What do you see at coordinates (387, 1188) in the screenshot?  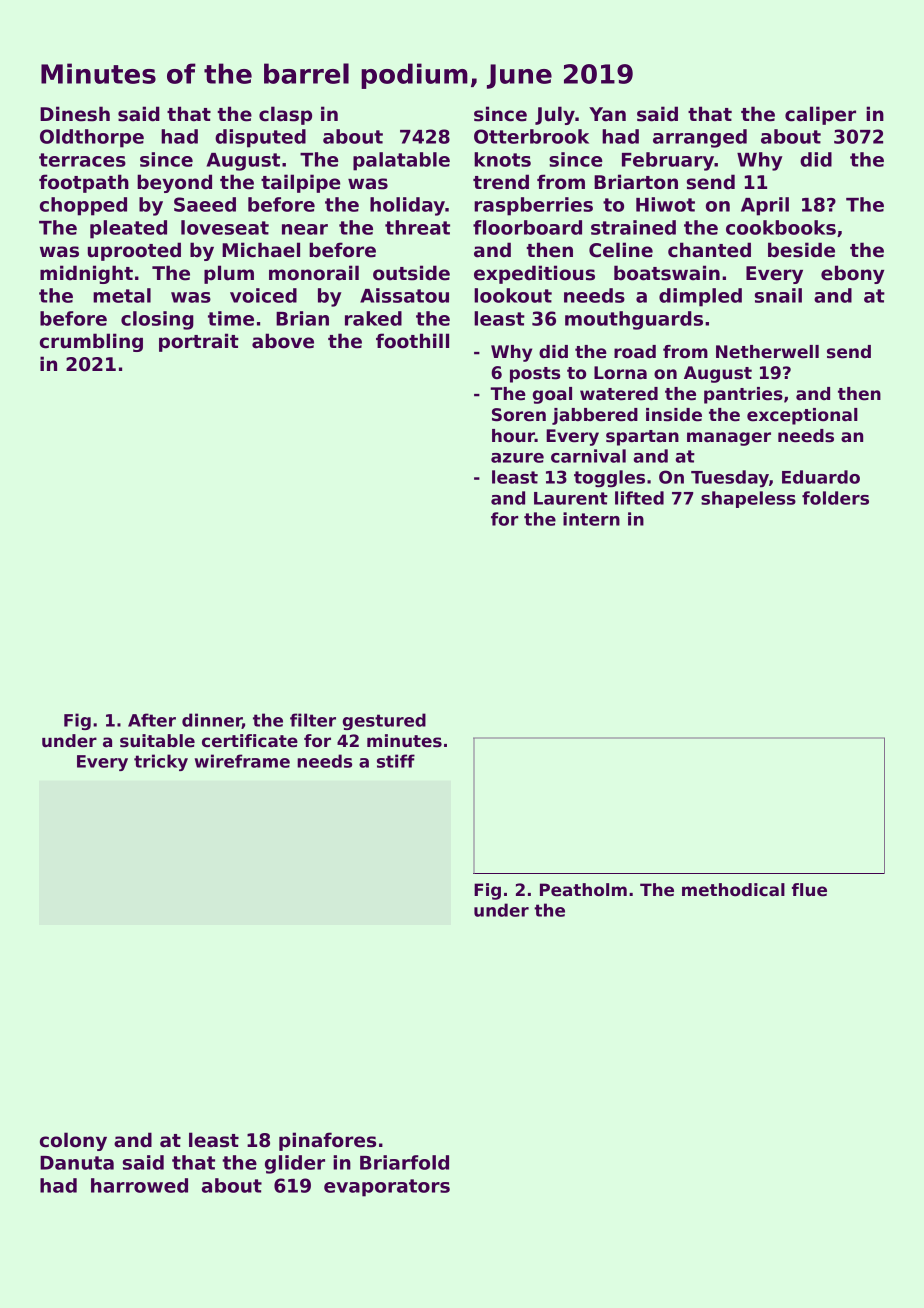 I see `evaporators` at bounding box center [387, 1188].
